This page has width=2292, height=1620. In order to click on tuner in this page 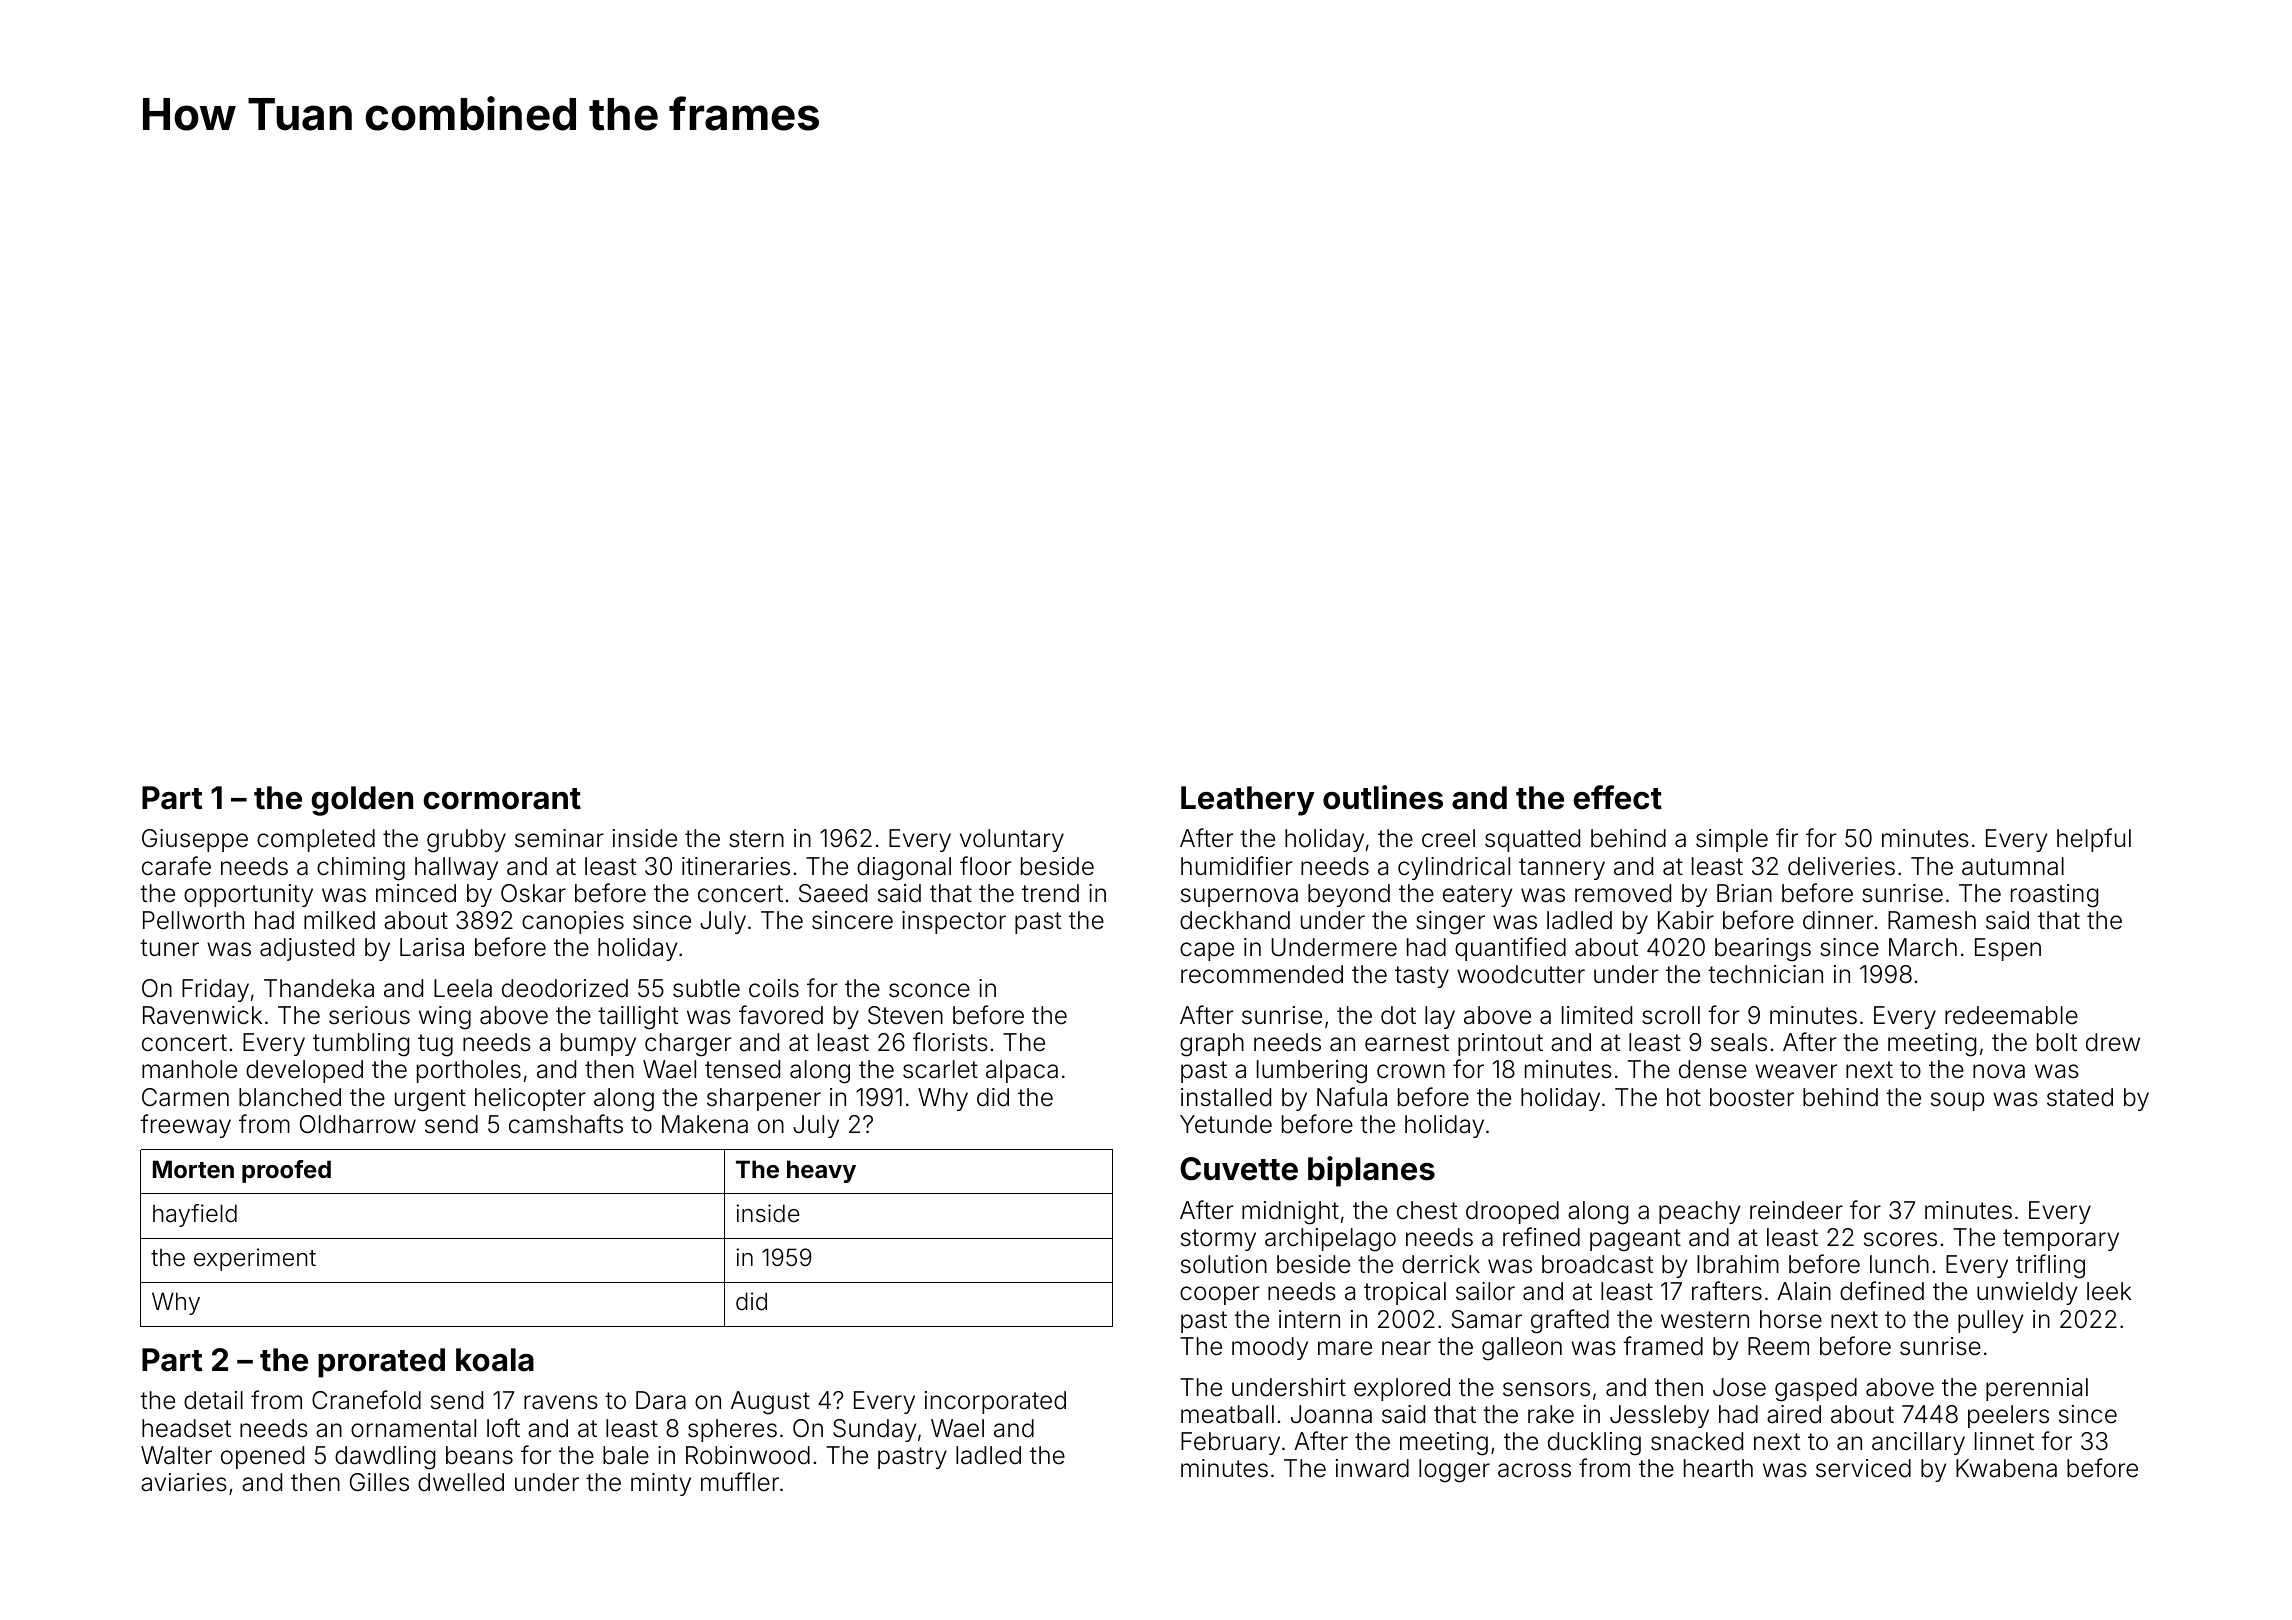, I will do `click(169, 948)`.
